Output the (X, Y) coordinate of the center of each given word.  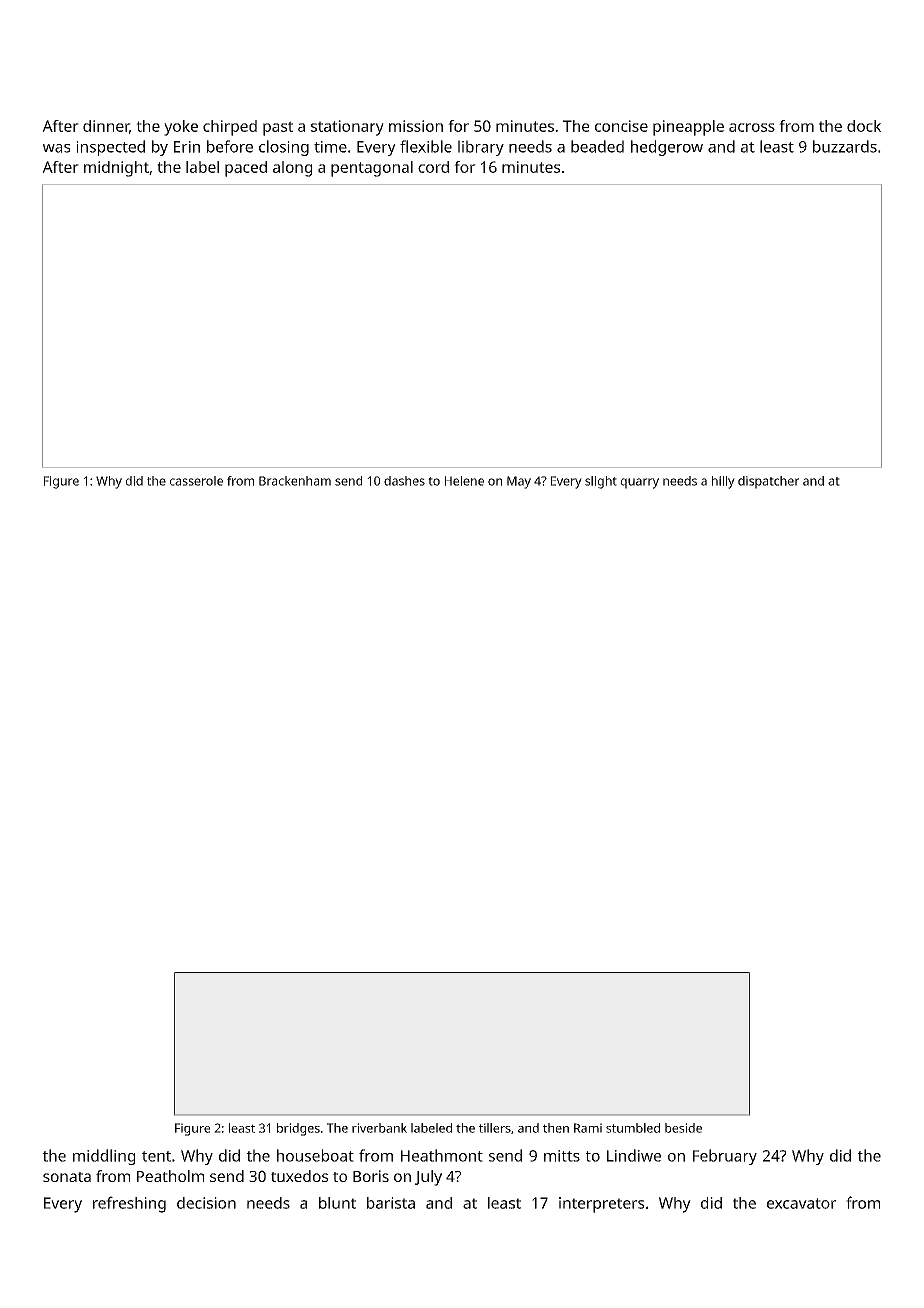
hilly (723, 482)
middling (104, 1157)
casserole (196, 481)
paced (246, 169)
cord (433, 167)
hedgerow (667, 148)
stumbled (633, 1128)
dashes (404, 481)
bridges (298, 1129)
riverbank (379, 1128)
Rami (588, 1128)
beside (683, 1128)
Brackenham (295, 481)
